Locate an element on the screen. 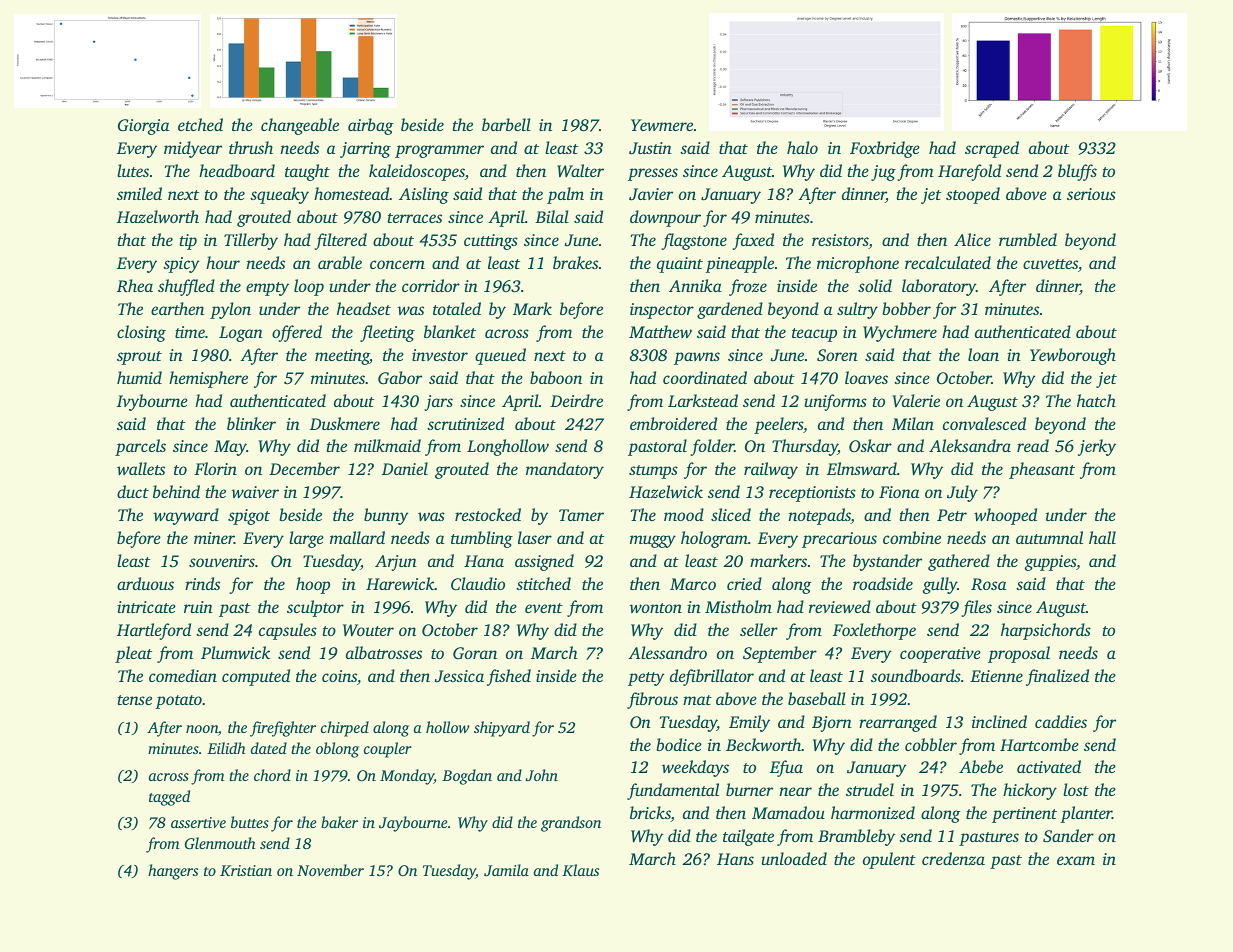  cuvettes is located at coordinates (1050, 264).
